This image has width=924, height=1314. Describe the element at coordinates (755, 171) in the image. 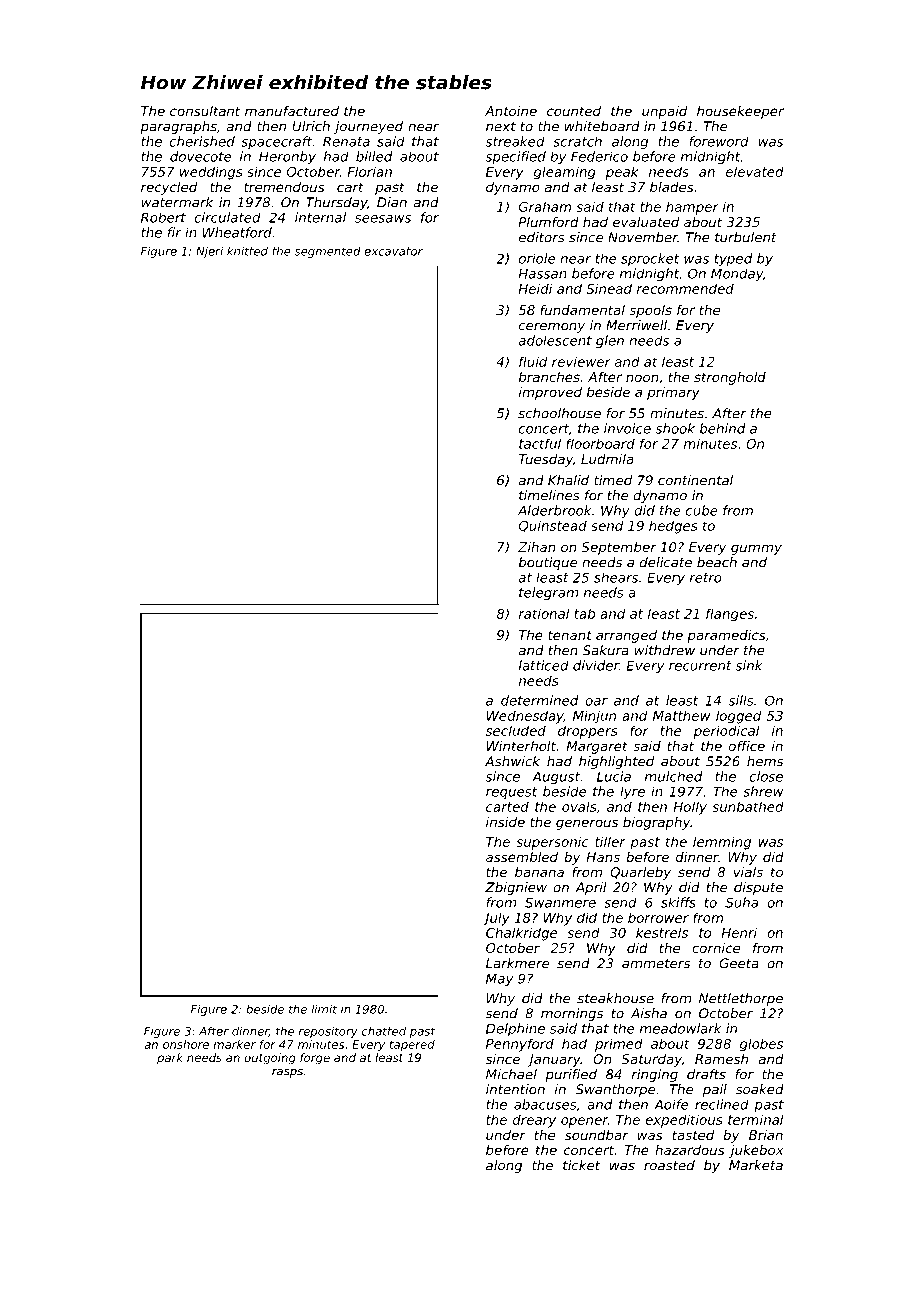

I see `elevated` at that location.
